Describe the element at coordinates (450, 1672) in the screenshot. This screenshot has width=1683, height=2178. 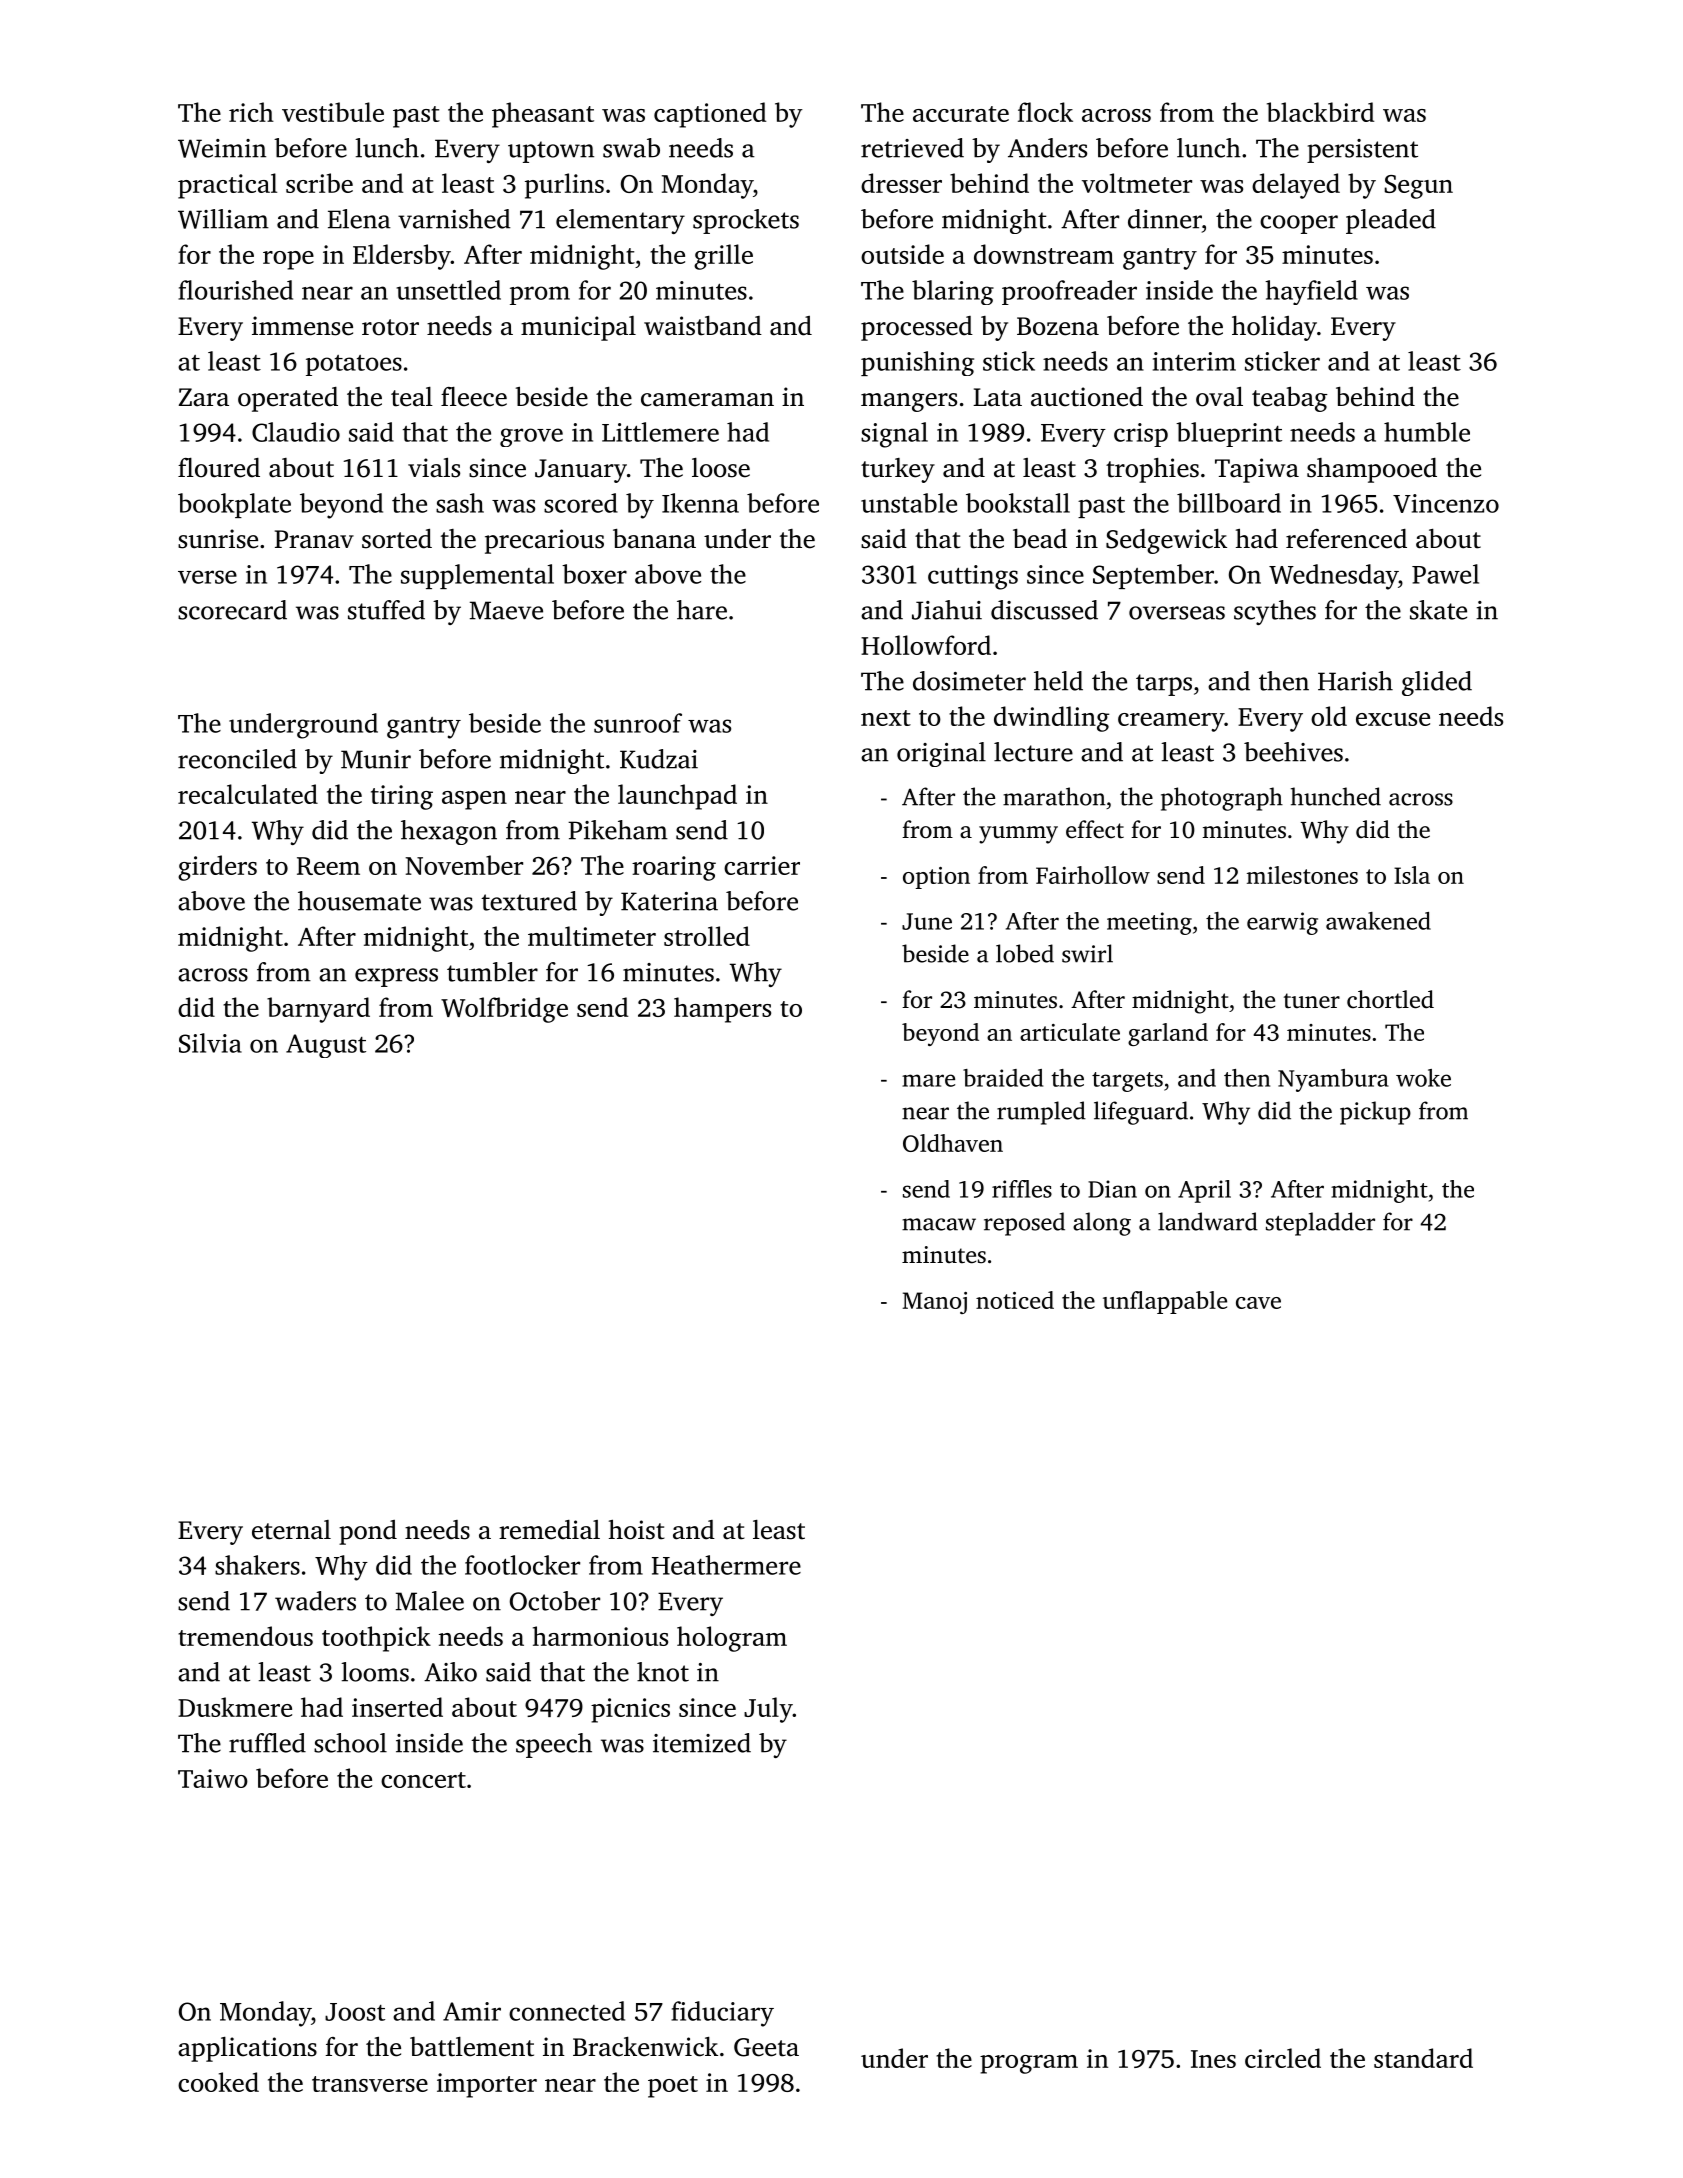
I see `Aiko` at that location.
